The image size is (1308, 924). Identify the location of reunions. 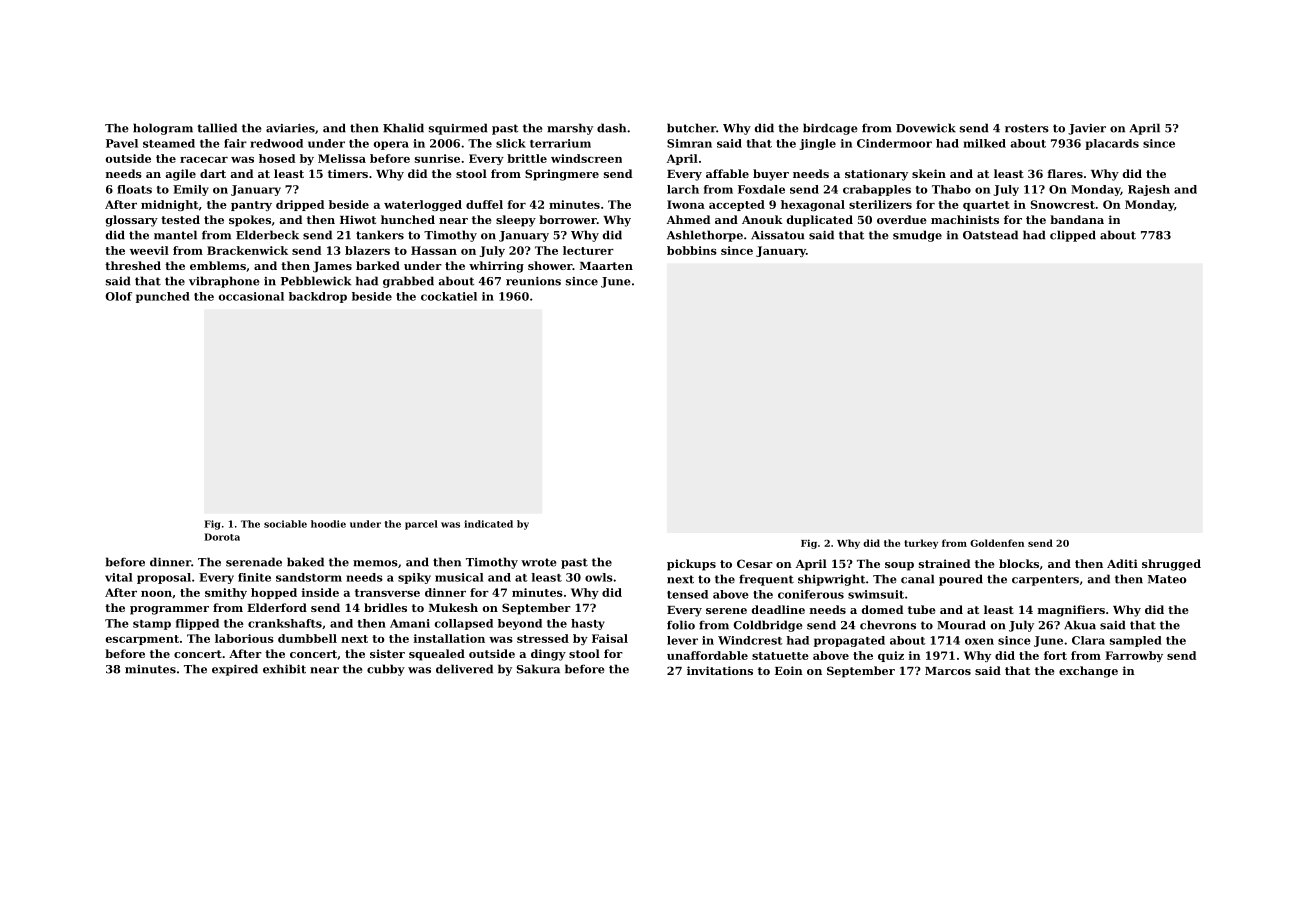
(533, 281).
